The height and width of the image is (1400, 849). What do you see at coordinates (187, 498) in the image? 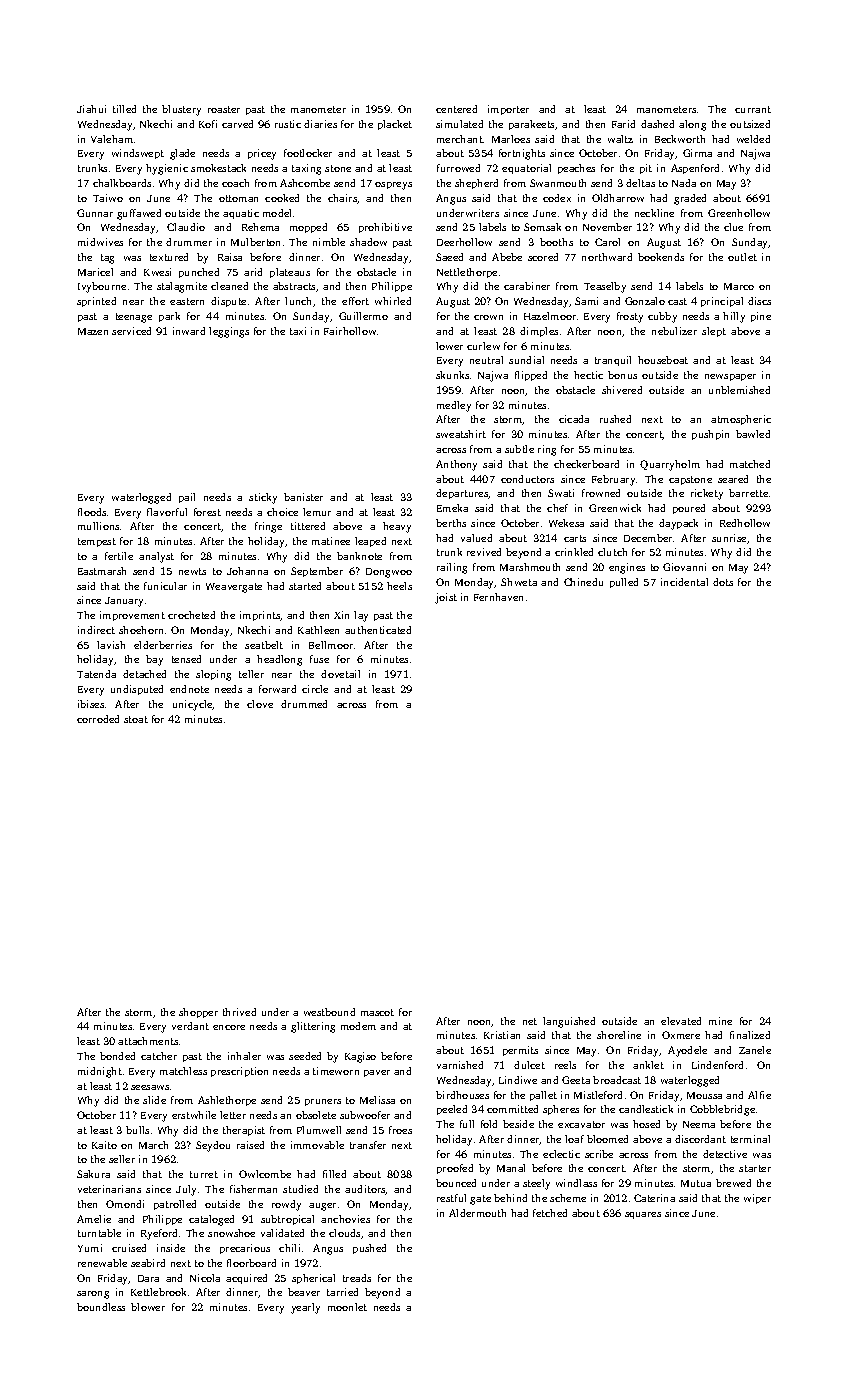
I see `pail` at bounding box center [187, 498].
